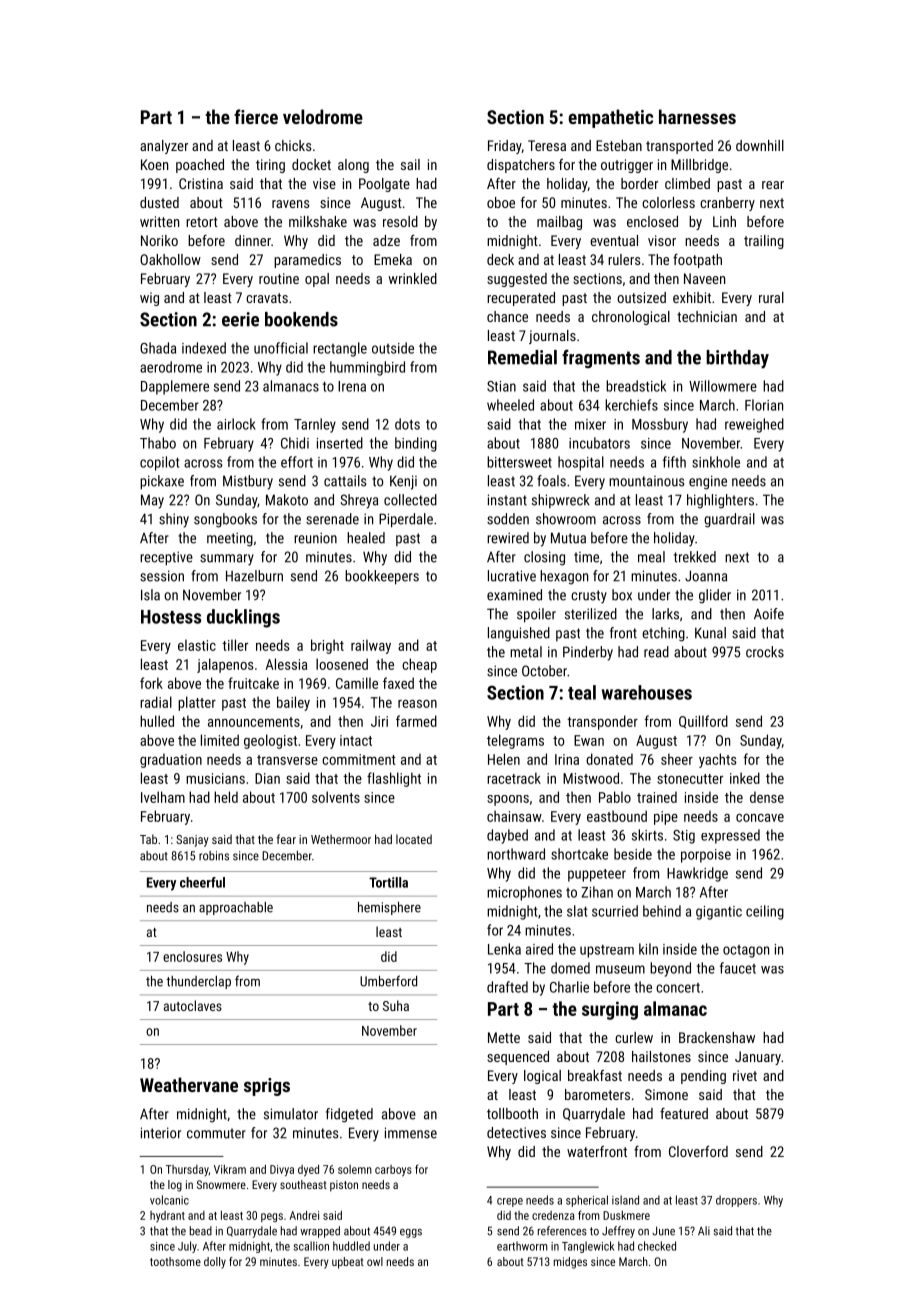  What do you see at coordinates (396, 1005) in the document?
I see `Suha` at bounding box center [396, 1005].
